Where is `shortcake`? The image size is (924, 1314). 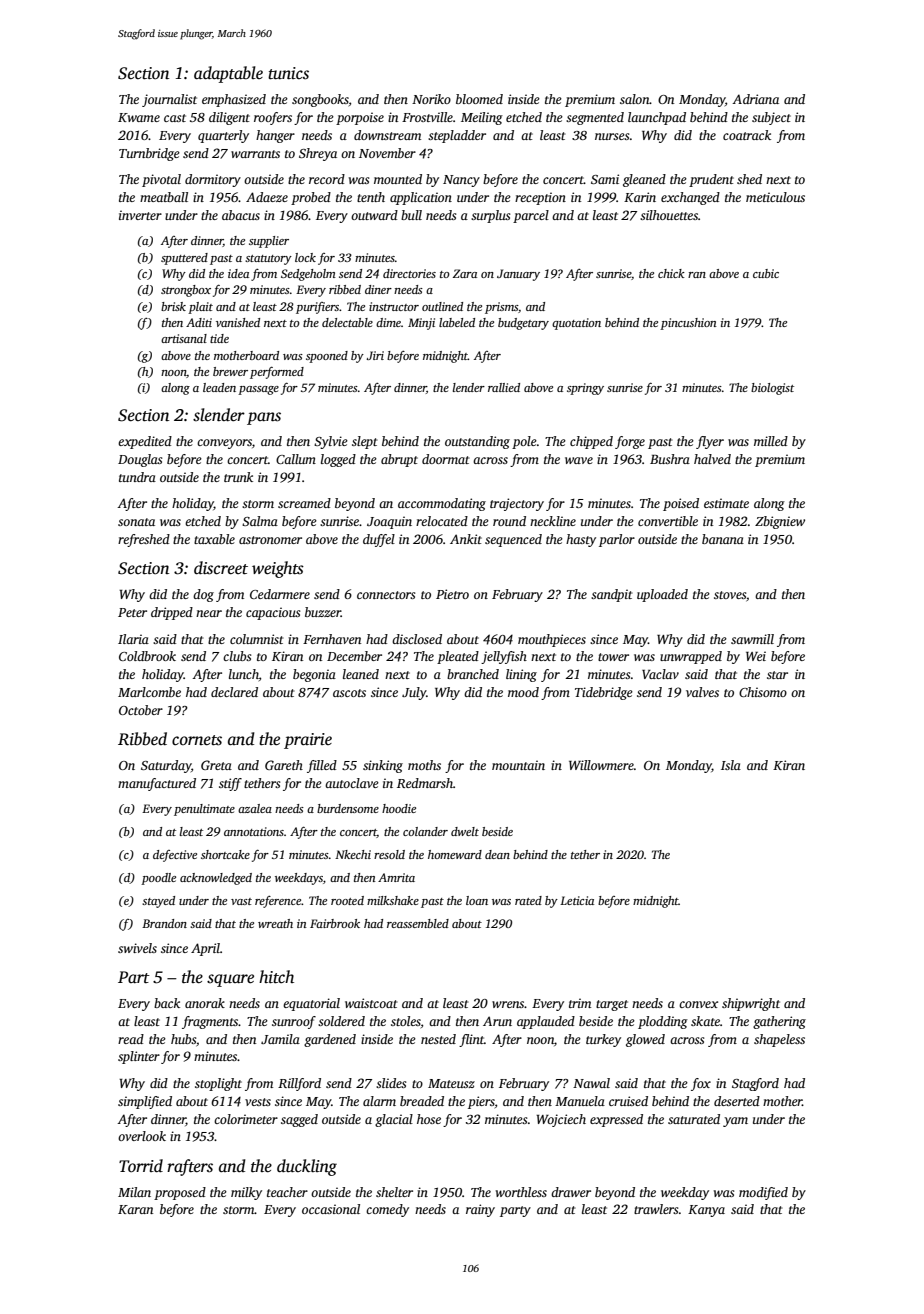 shortcake is located at coordinates (225, 854).
